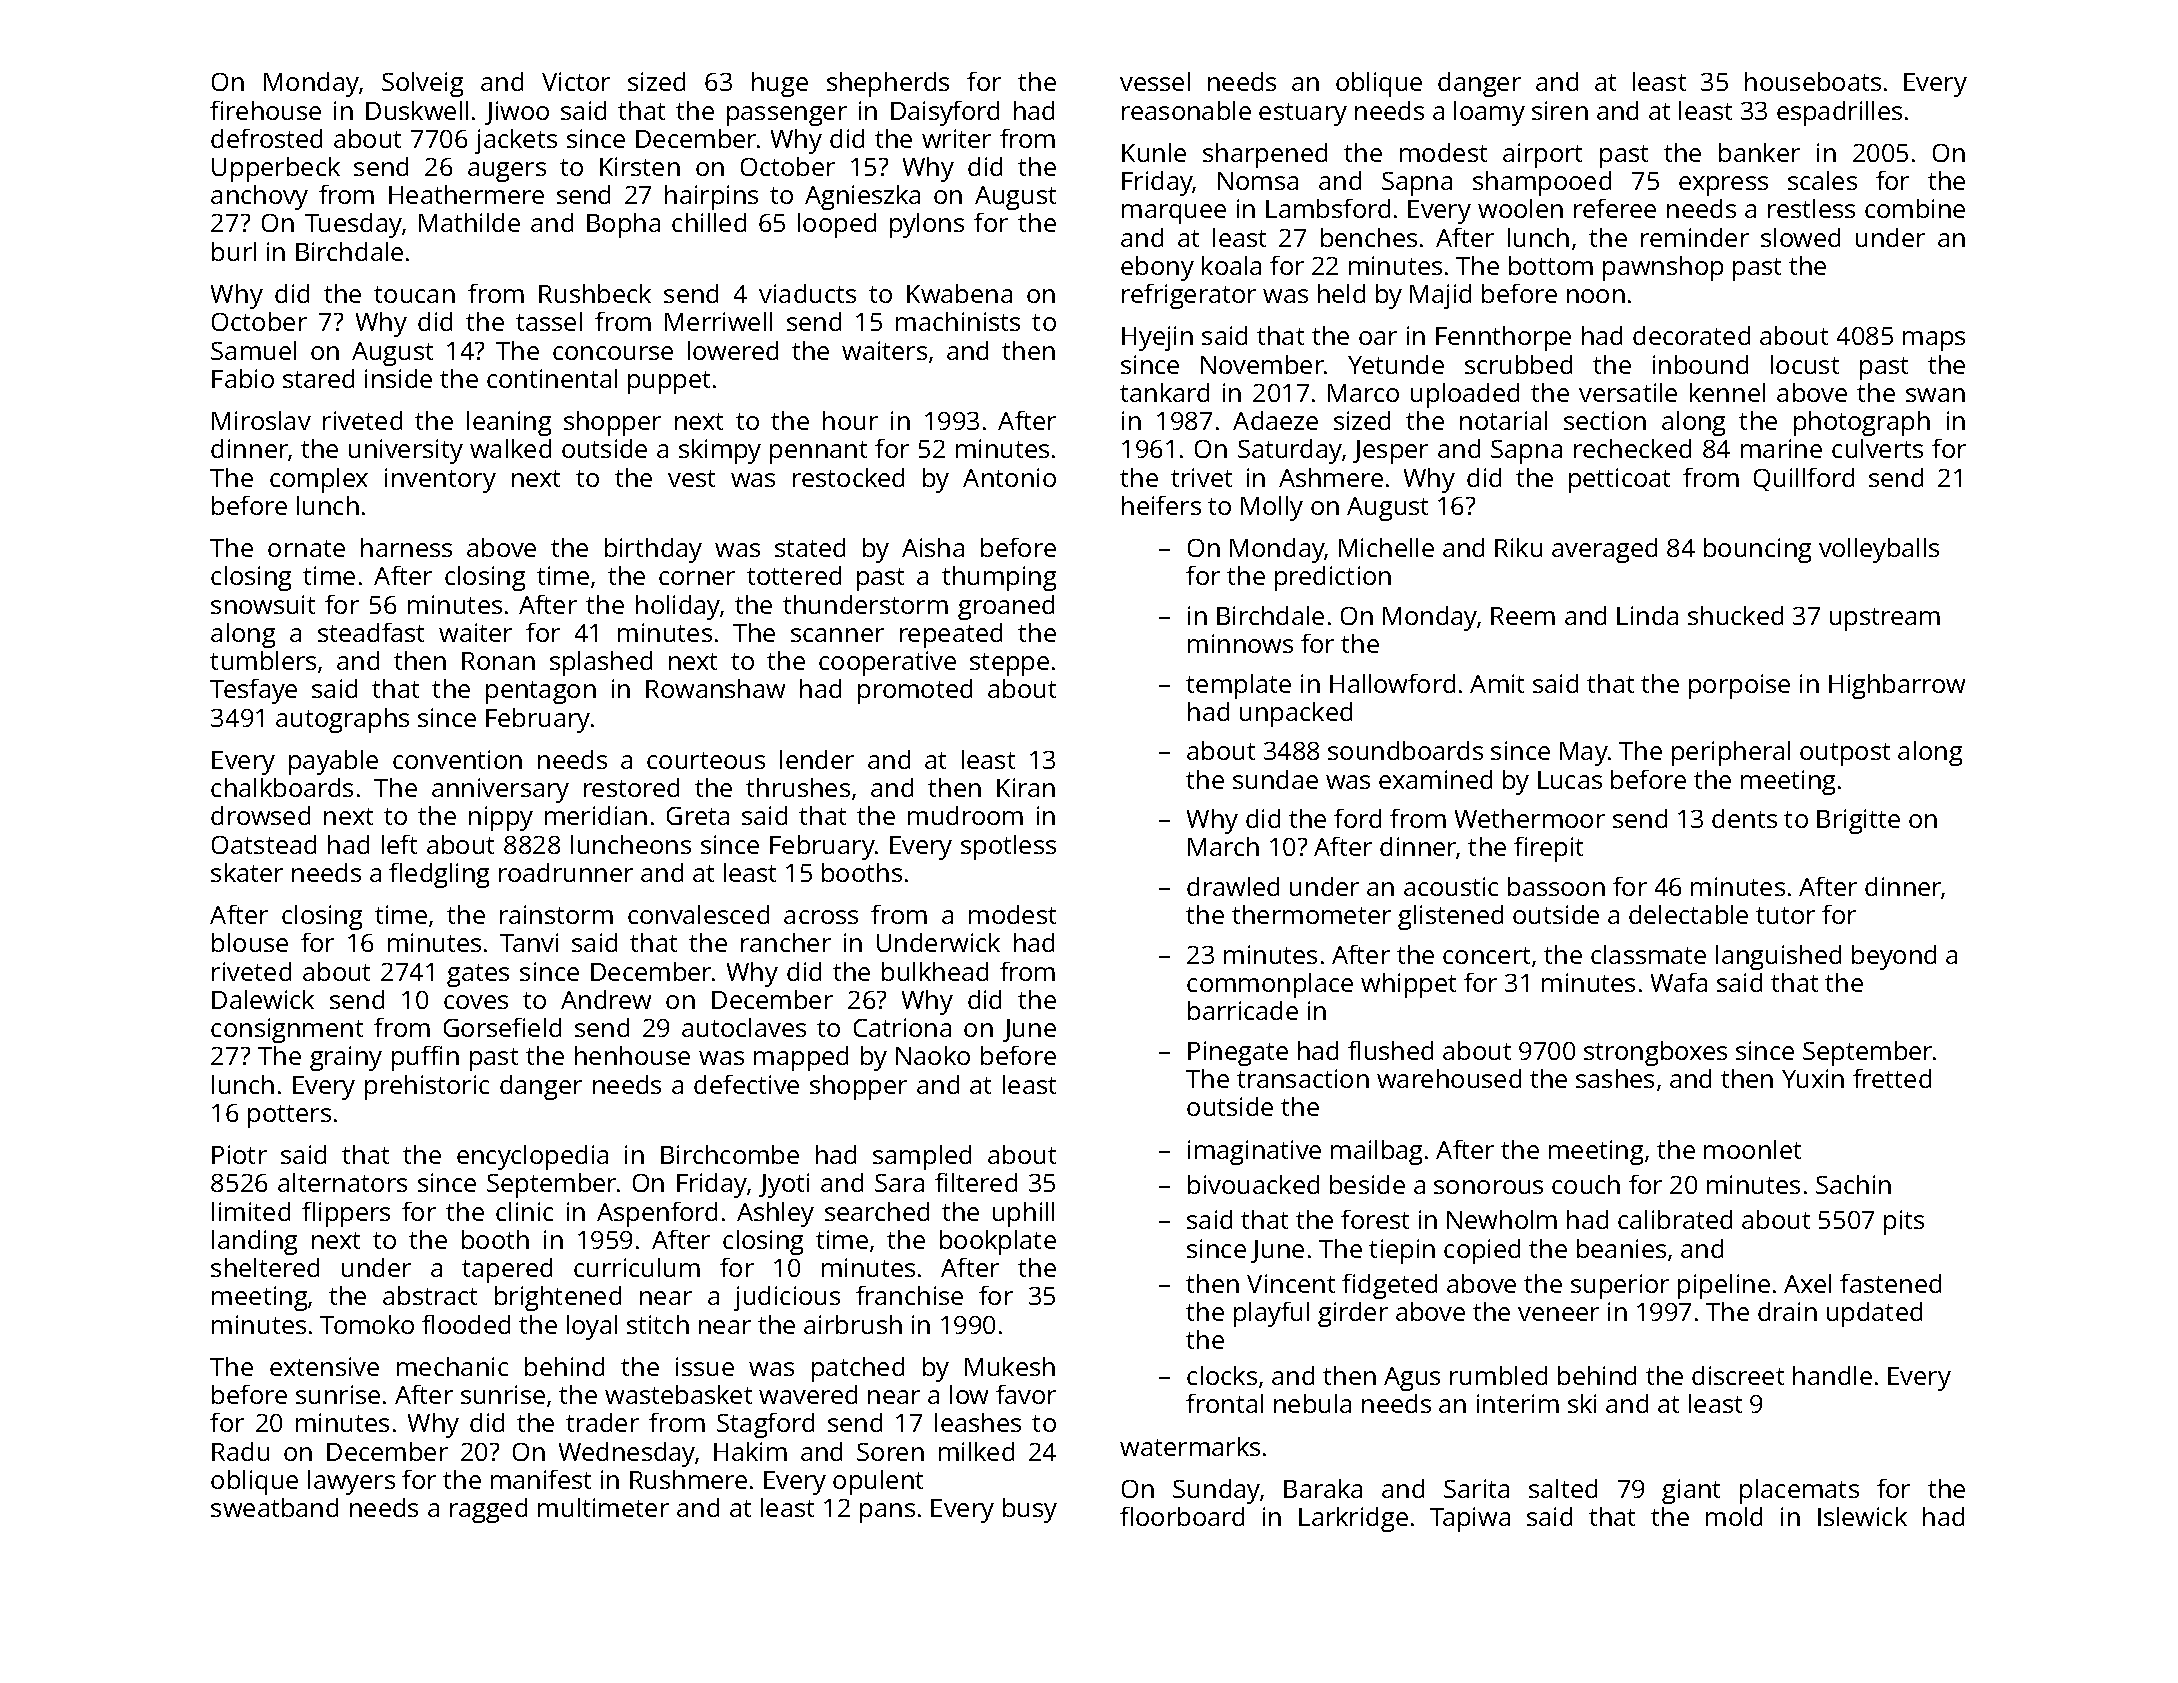 This screenshot has width=2178, height=1683. I want to click on salted, so click(1563, 1488).
